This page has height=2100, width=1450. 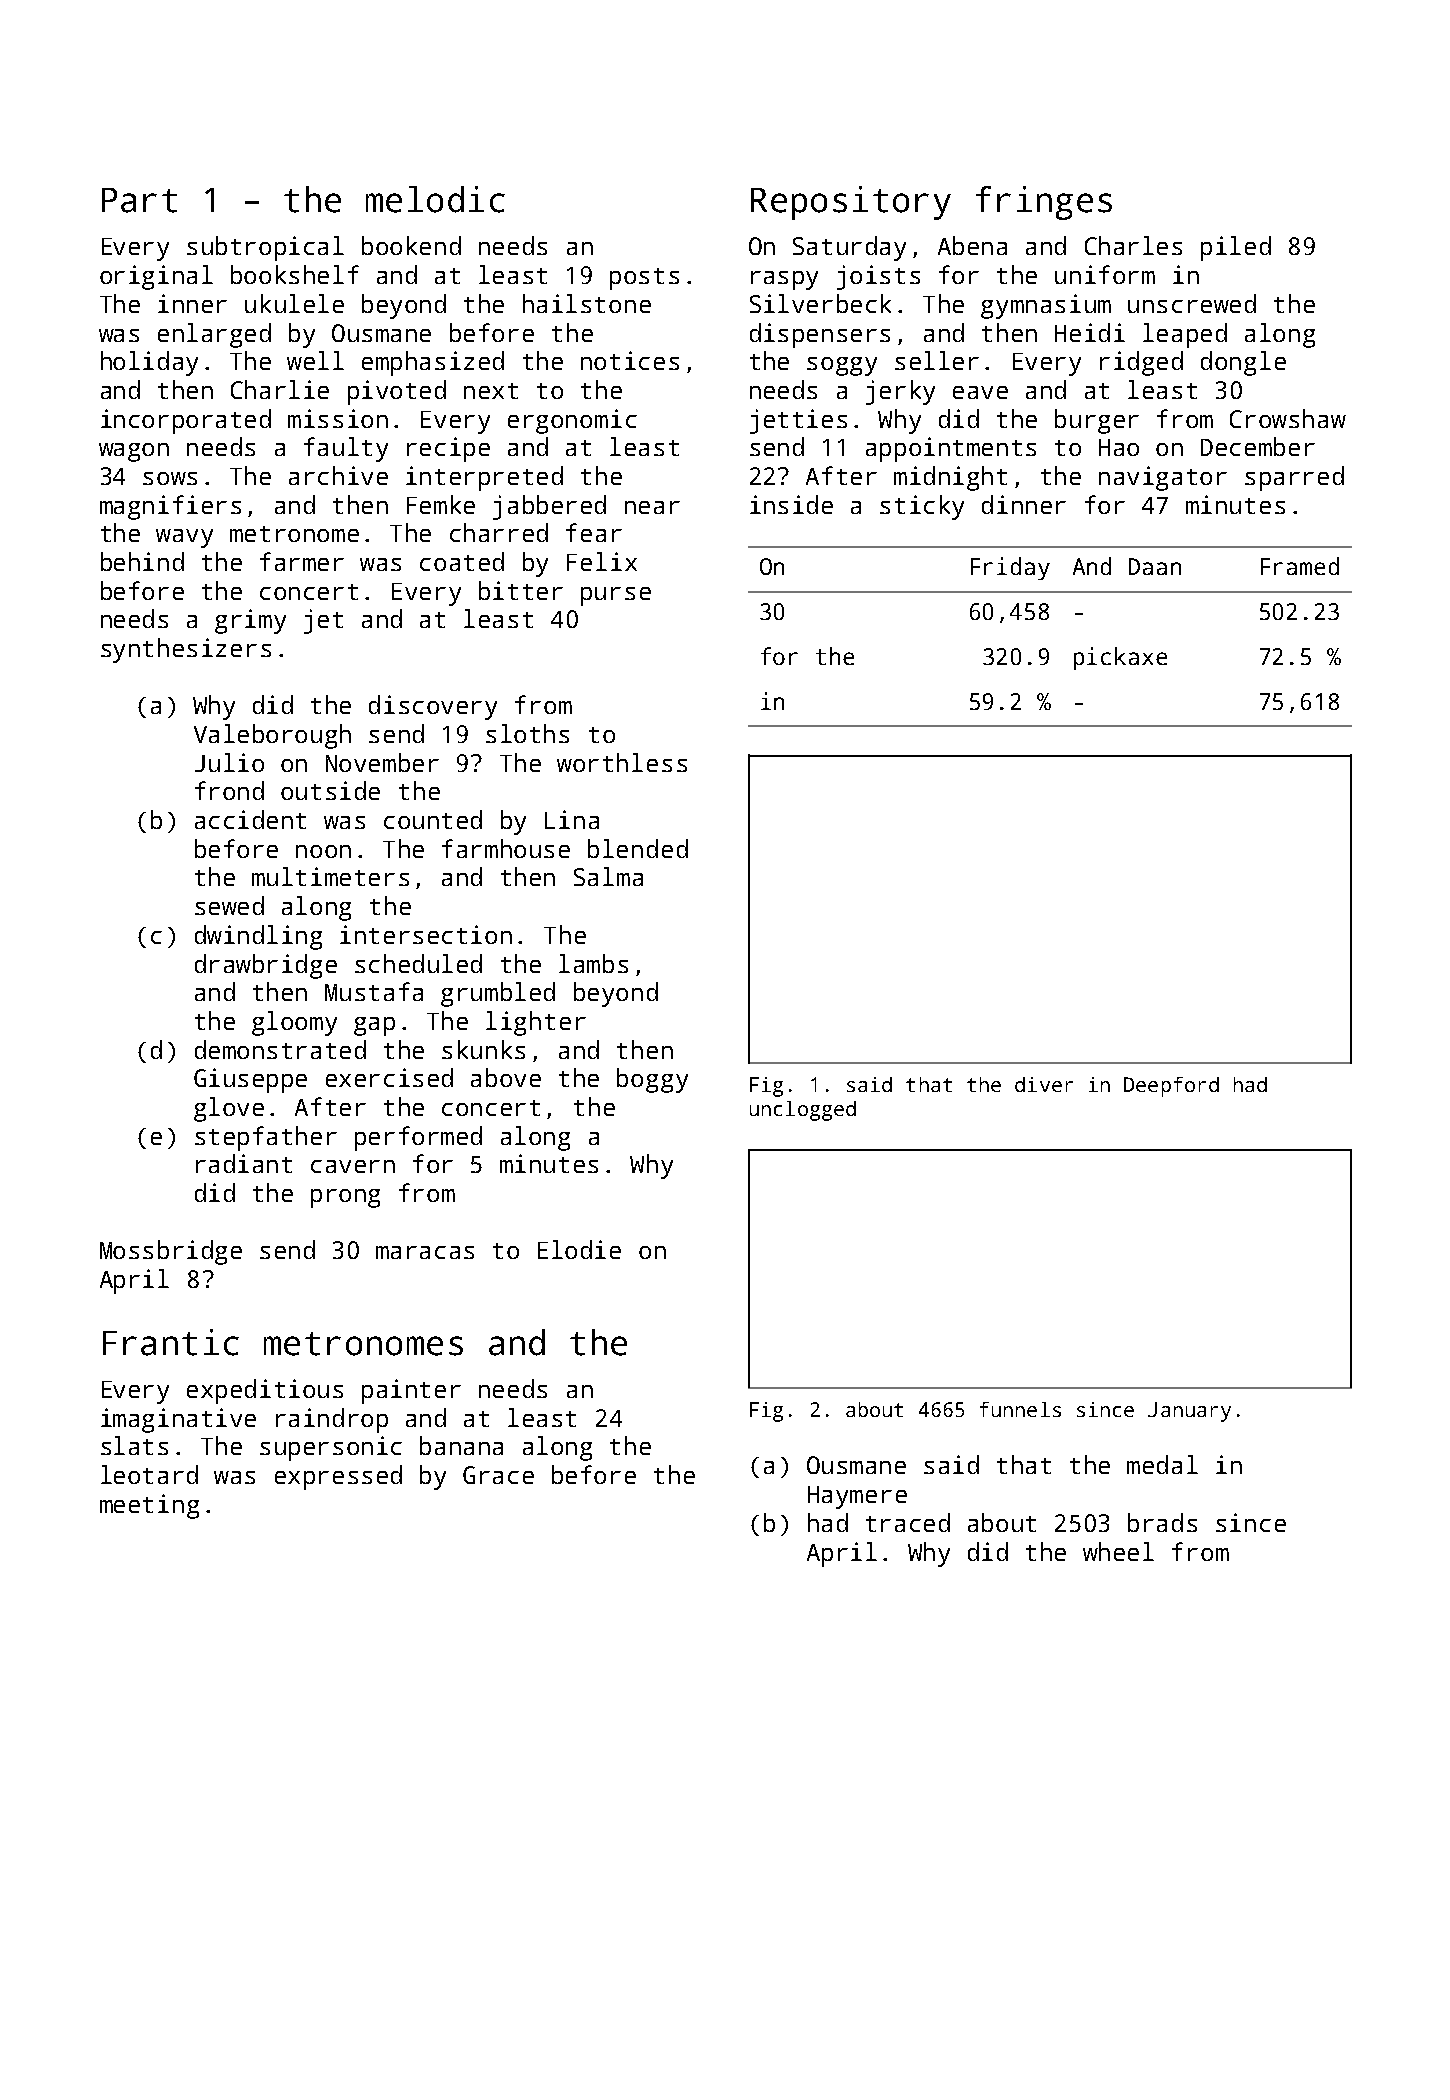 I want to click on purse, so click(x=616, y=596).
